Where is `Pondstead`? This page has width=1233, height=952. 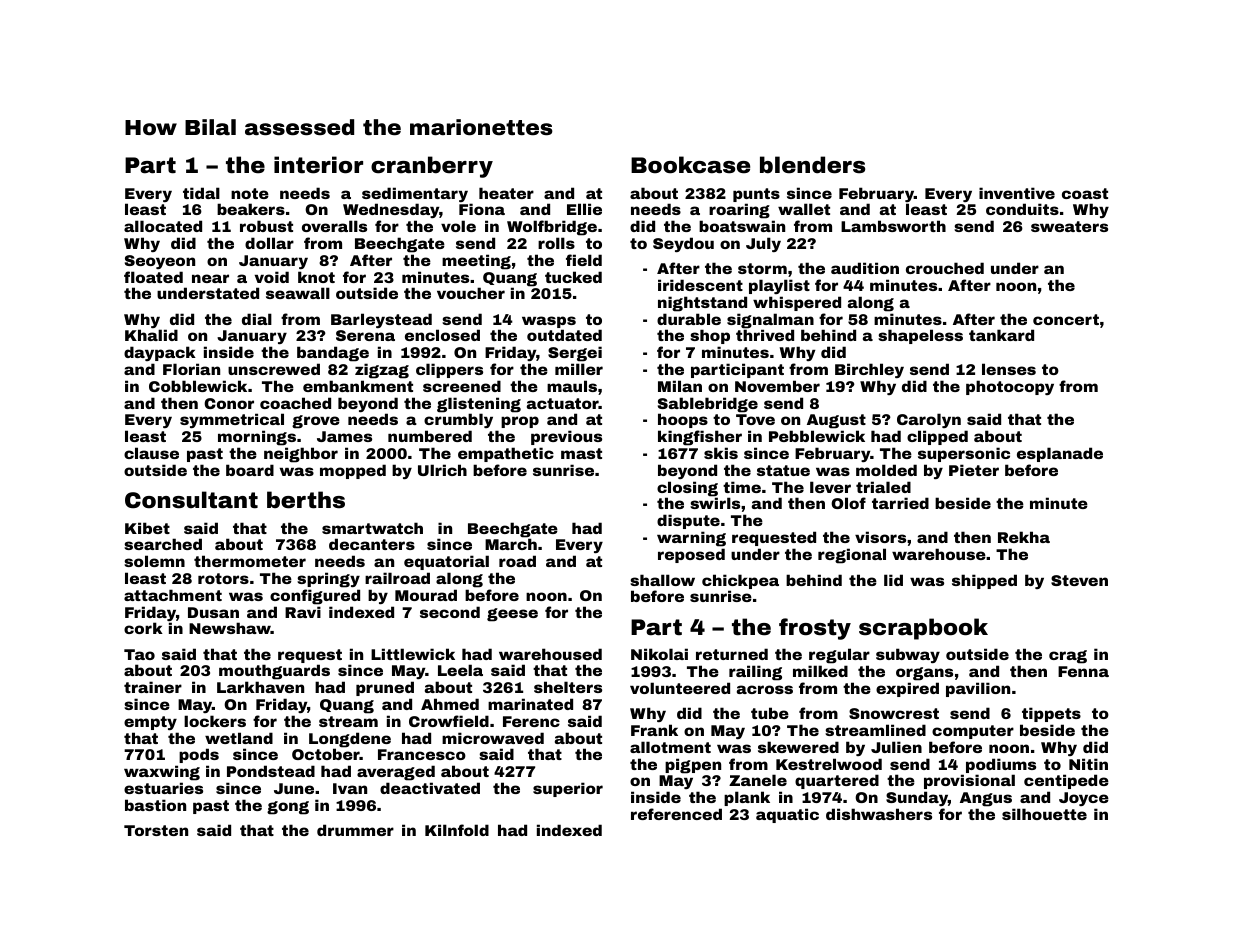 Pondstead is located at coordinates (271, 771).
